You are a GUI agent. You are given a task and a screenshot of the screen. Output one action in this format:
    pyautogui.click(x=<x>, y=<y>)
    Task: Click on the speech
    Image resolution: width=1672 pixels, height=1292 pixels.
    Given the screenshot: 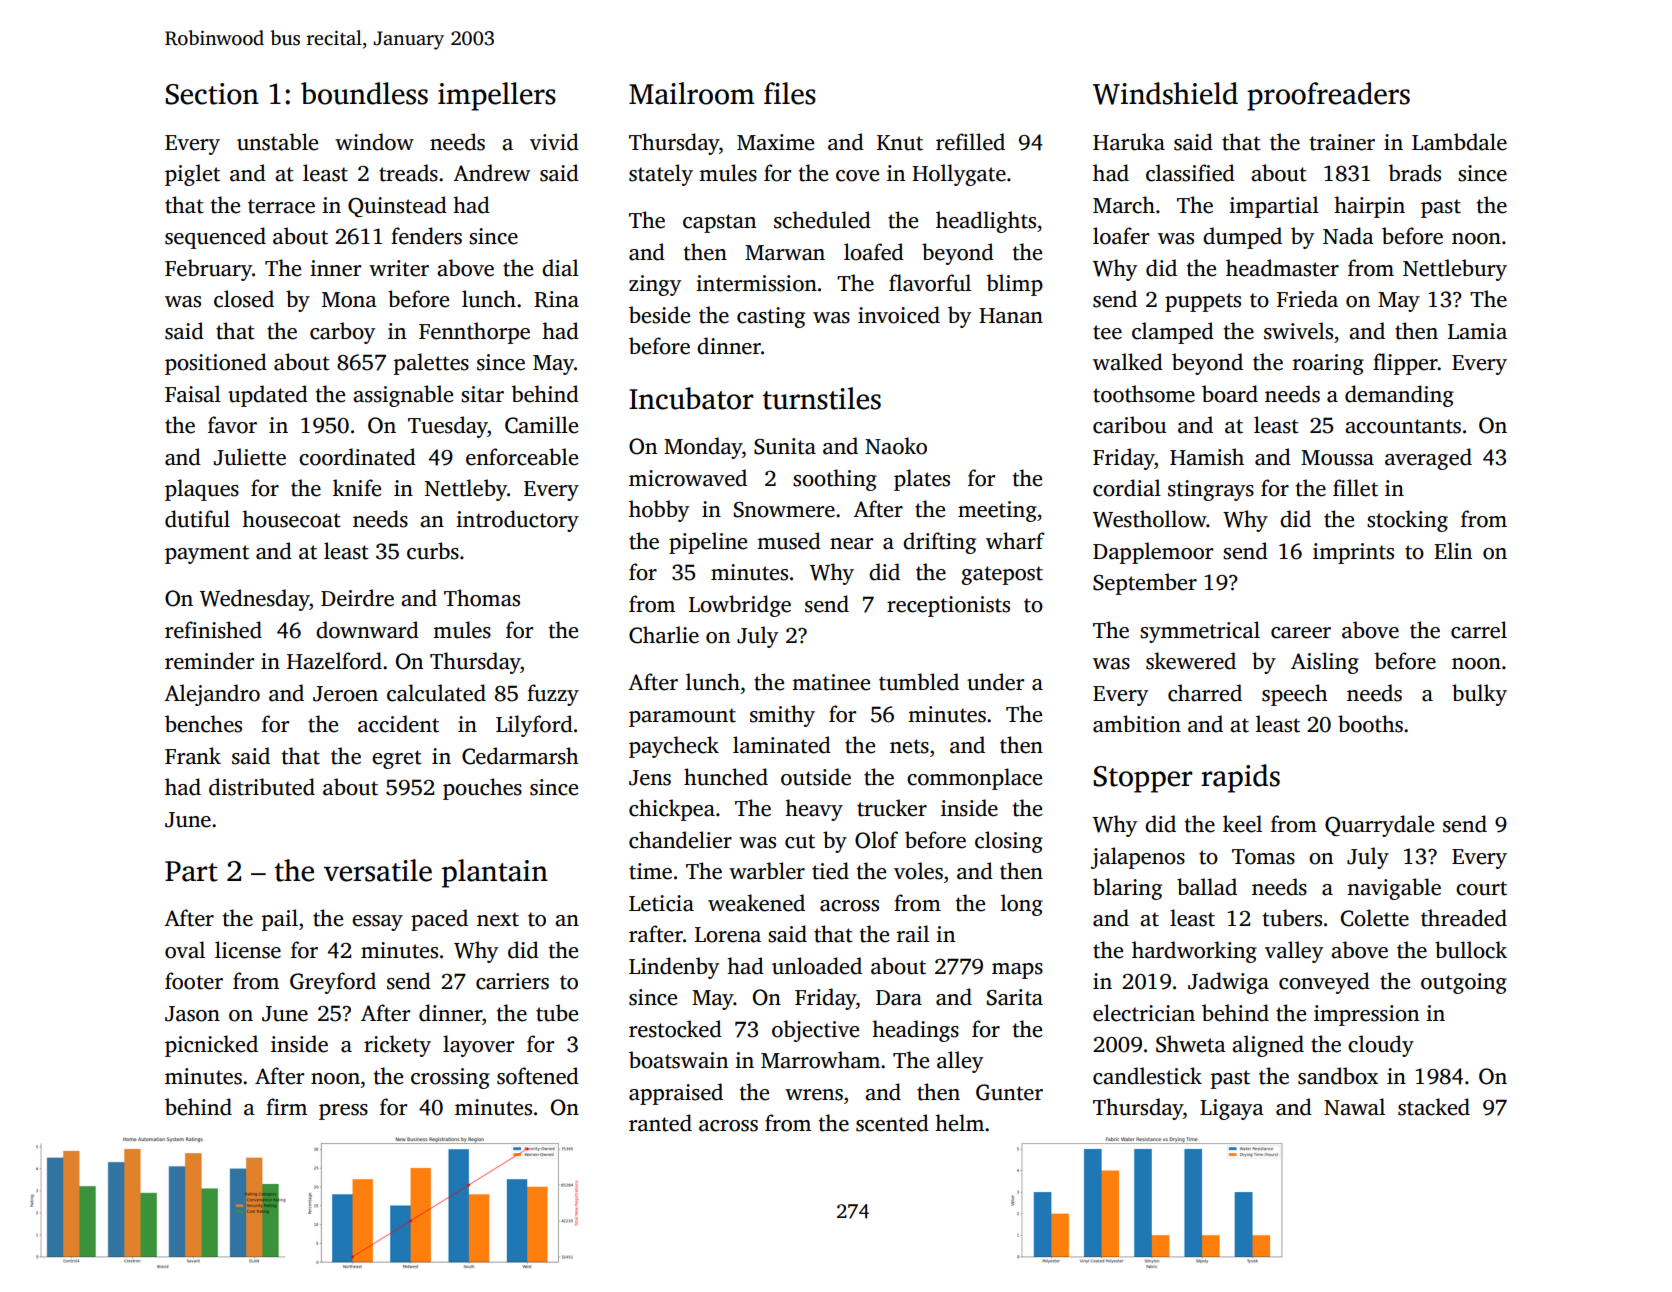 What is the action you would take?
    pyautogui.click(x=1295, y=695)
